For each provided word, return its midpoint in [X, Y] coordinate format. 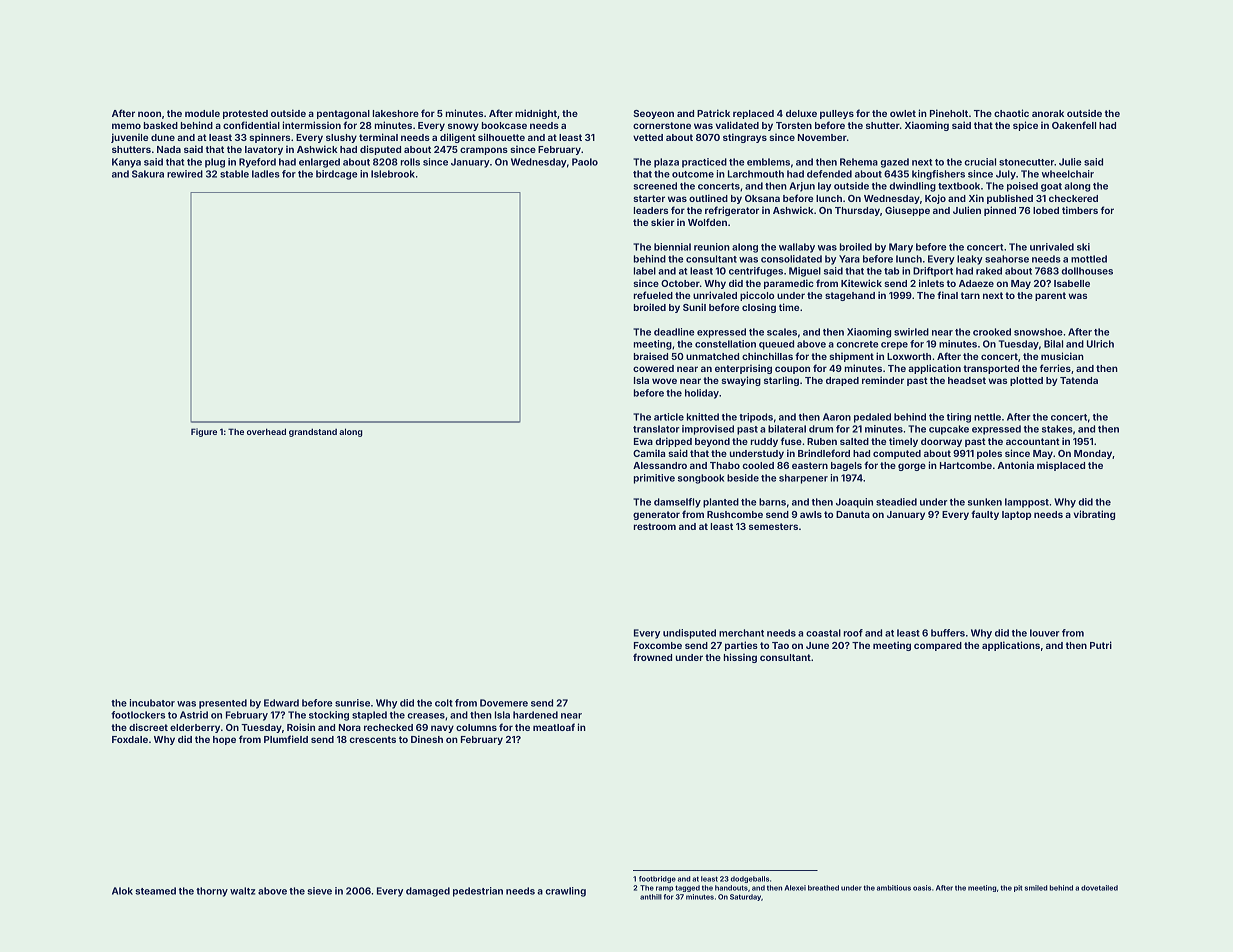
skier [663, 222]
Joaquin [854, 503]
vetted [648, 137]
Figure [204, 432]
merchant [741, 633]
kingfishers [938, 175]
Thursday [857, 211]
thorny [212, 892]
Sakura [148, 174]
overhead [266, 431]
